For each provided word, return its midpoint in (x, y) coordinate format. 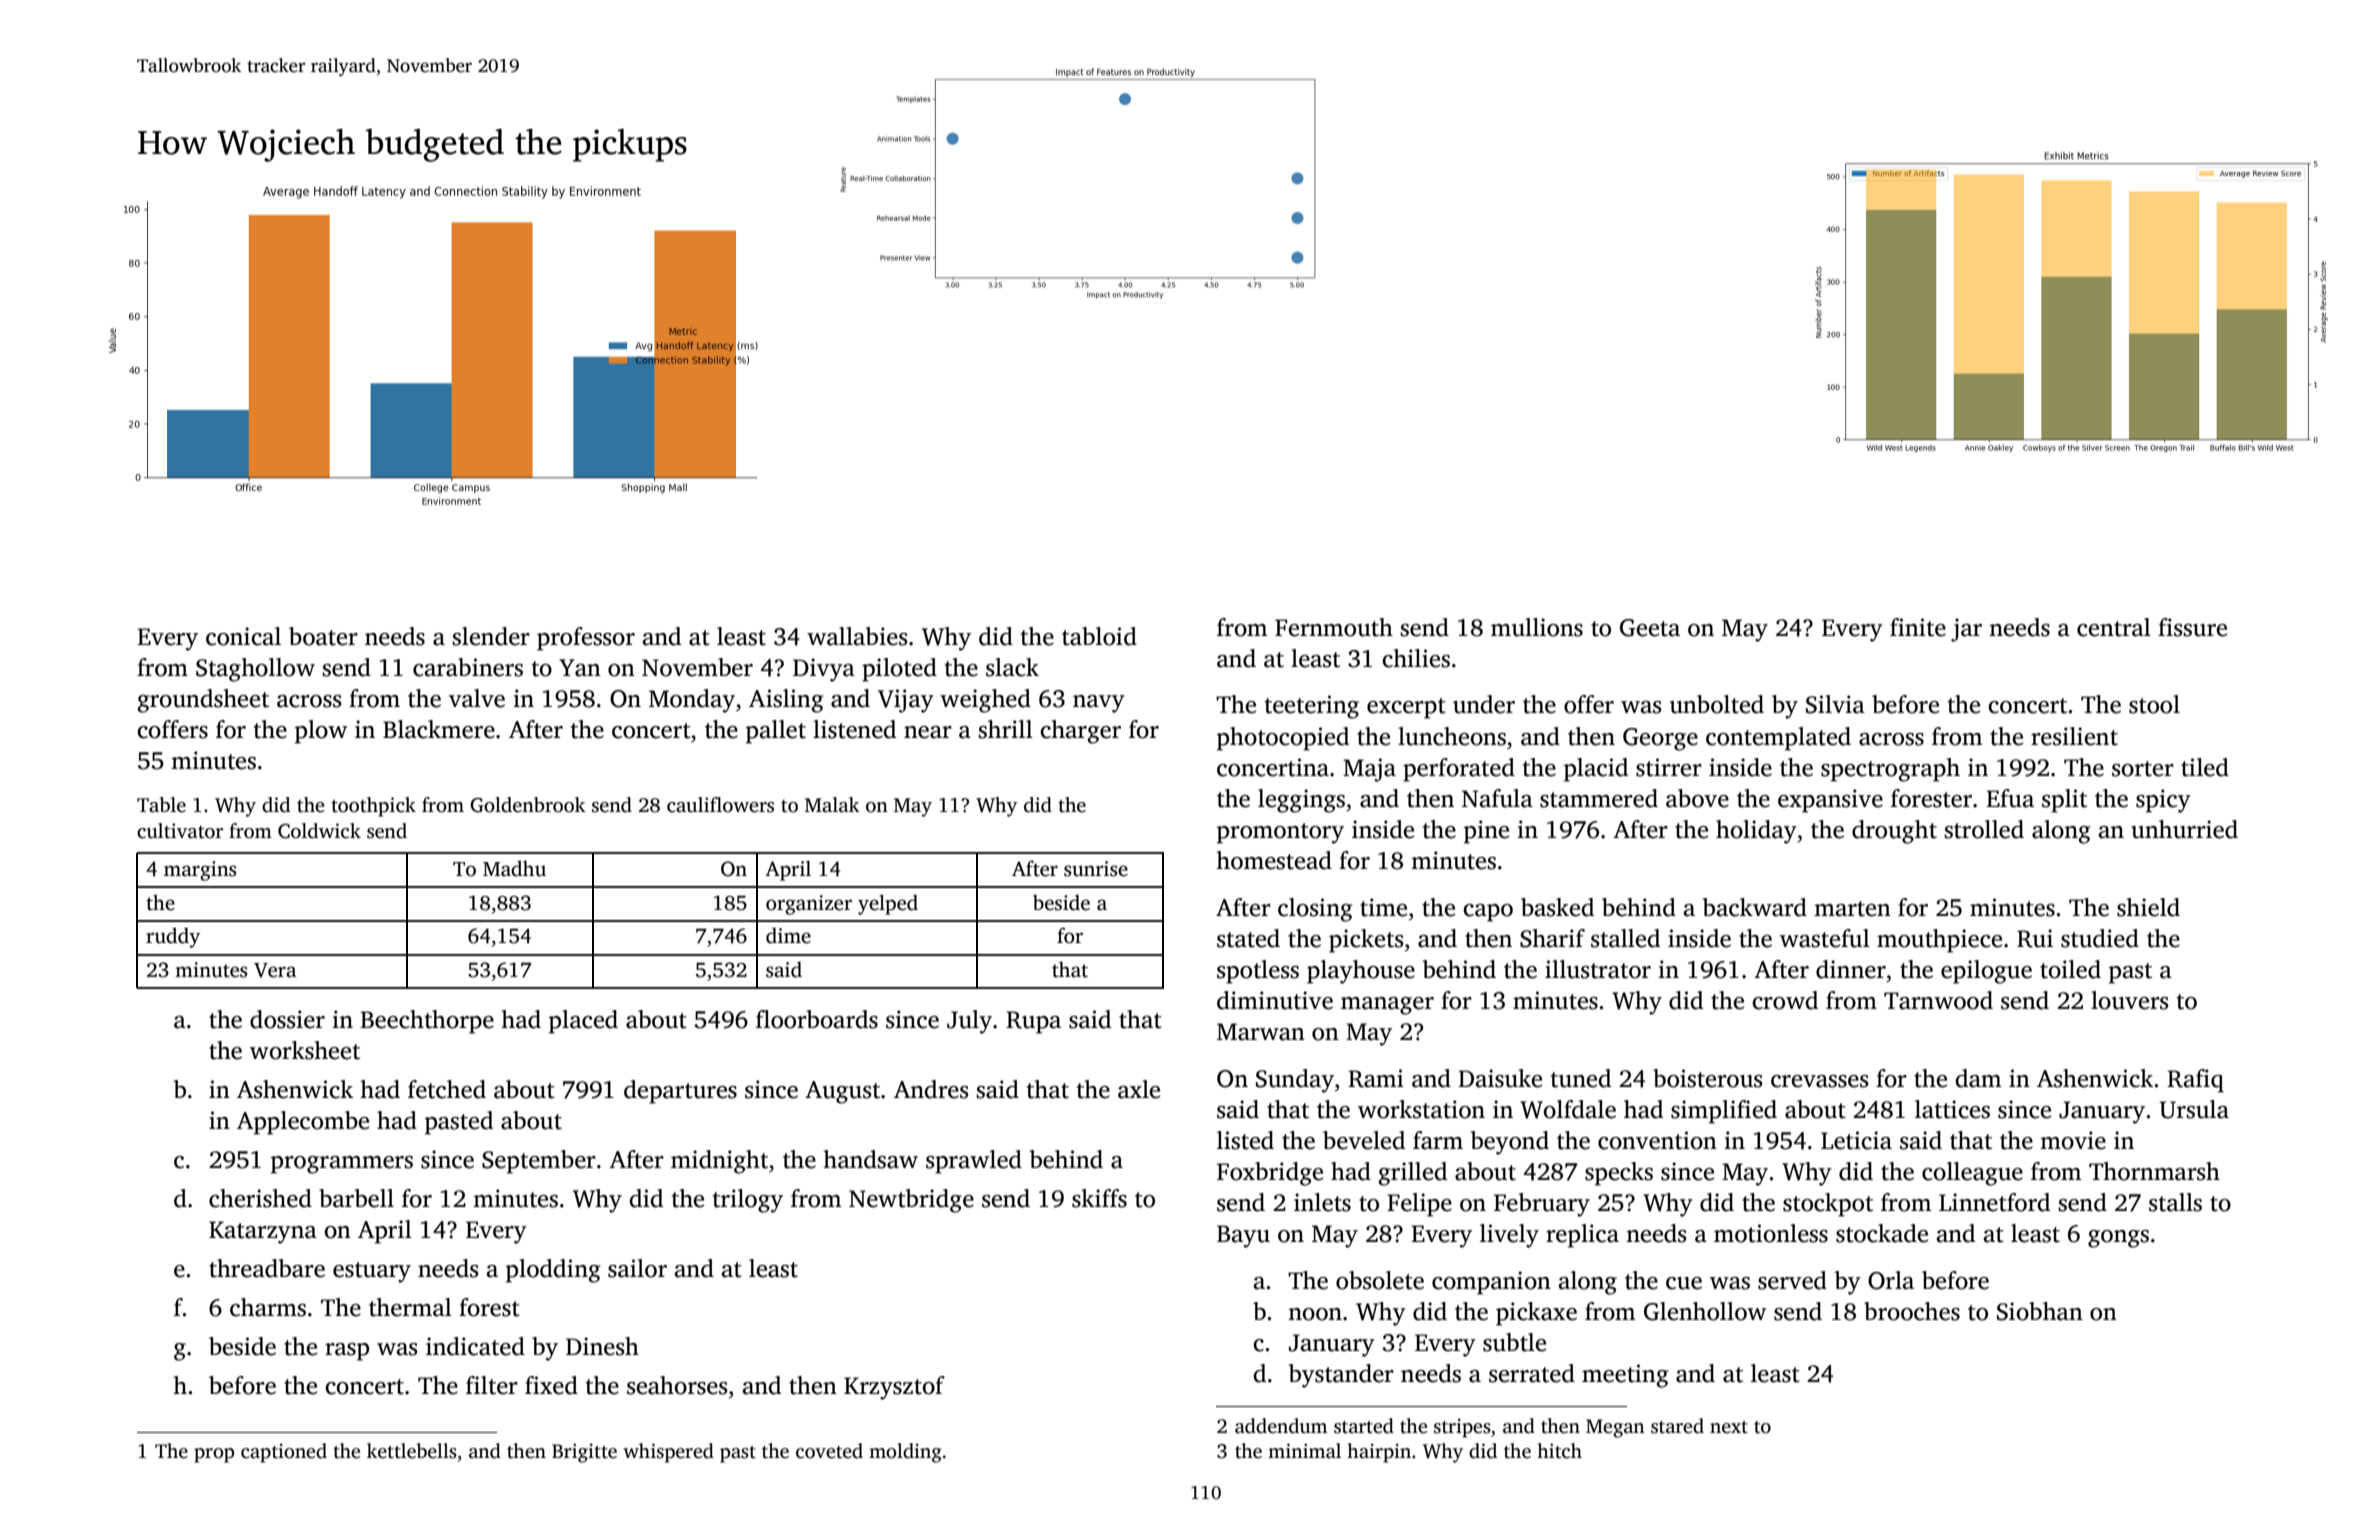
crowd (1785, 1000)
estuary (372, 1272)
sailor (637, 1268)
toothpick (373, 807)
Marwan (1261, 1032)
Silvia (1835, 704)
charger (1080, 732)
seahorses (677, 1385)
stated (1248, 938)
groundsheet (203, 701)
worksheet (305, 1050)
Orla (1891, 1280)
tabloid (1099, 636)
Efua (2010, 798)
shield (2148, 907)
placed (583, 1022)
